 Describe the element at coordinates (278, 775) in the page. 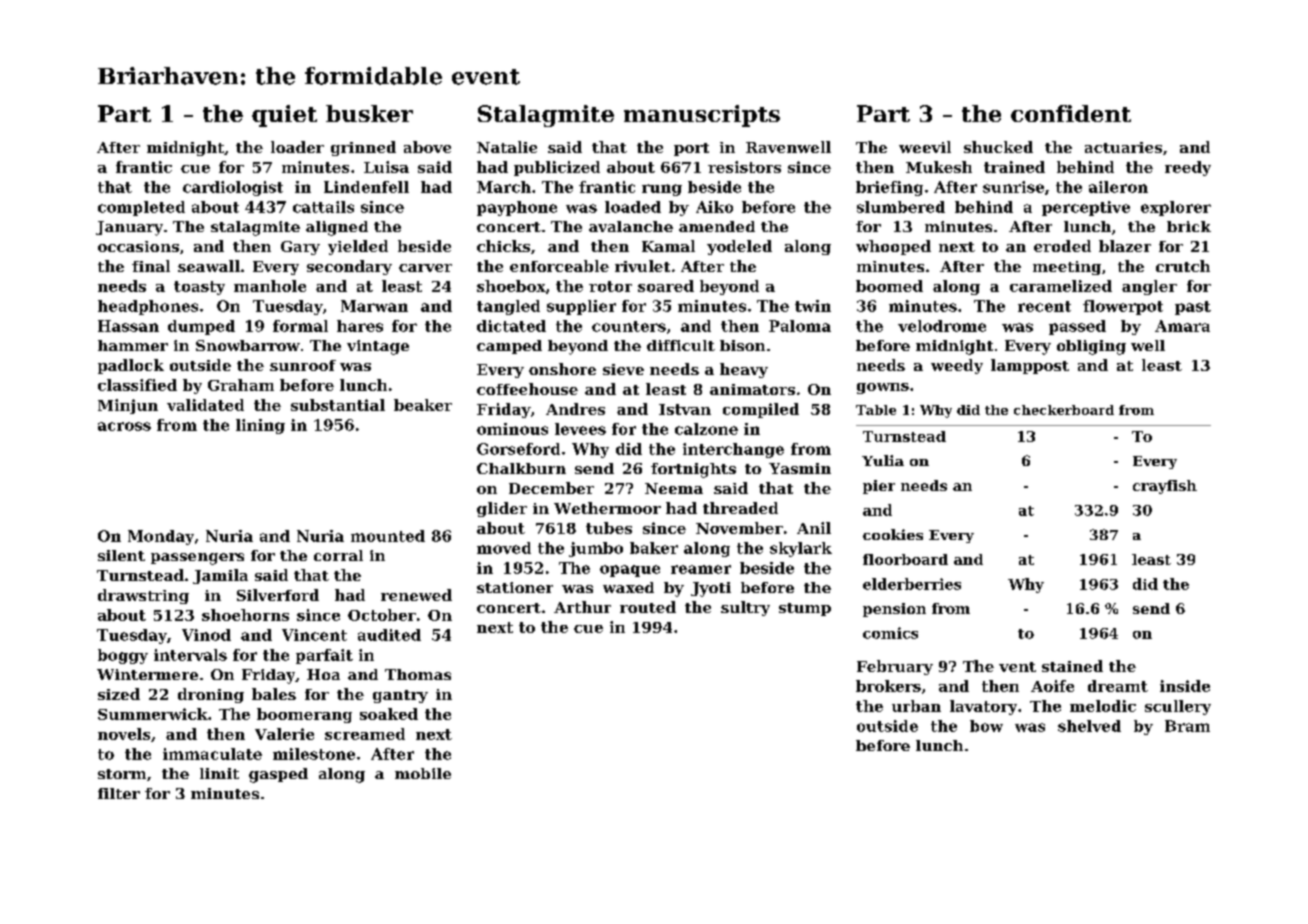

I see `gasped` at that location.
